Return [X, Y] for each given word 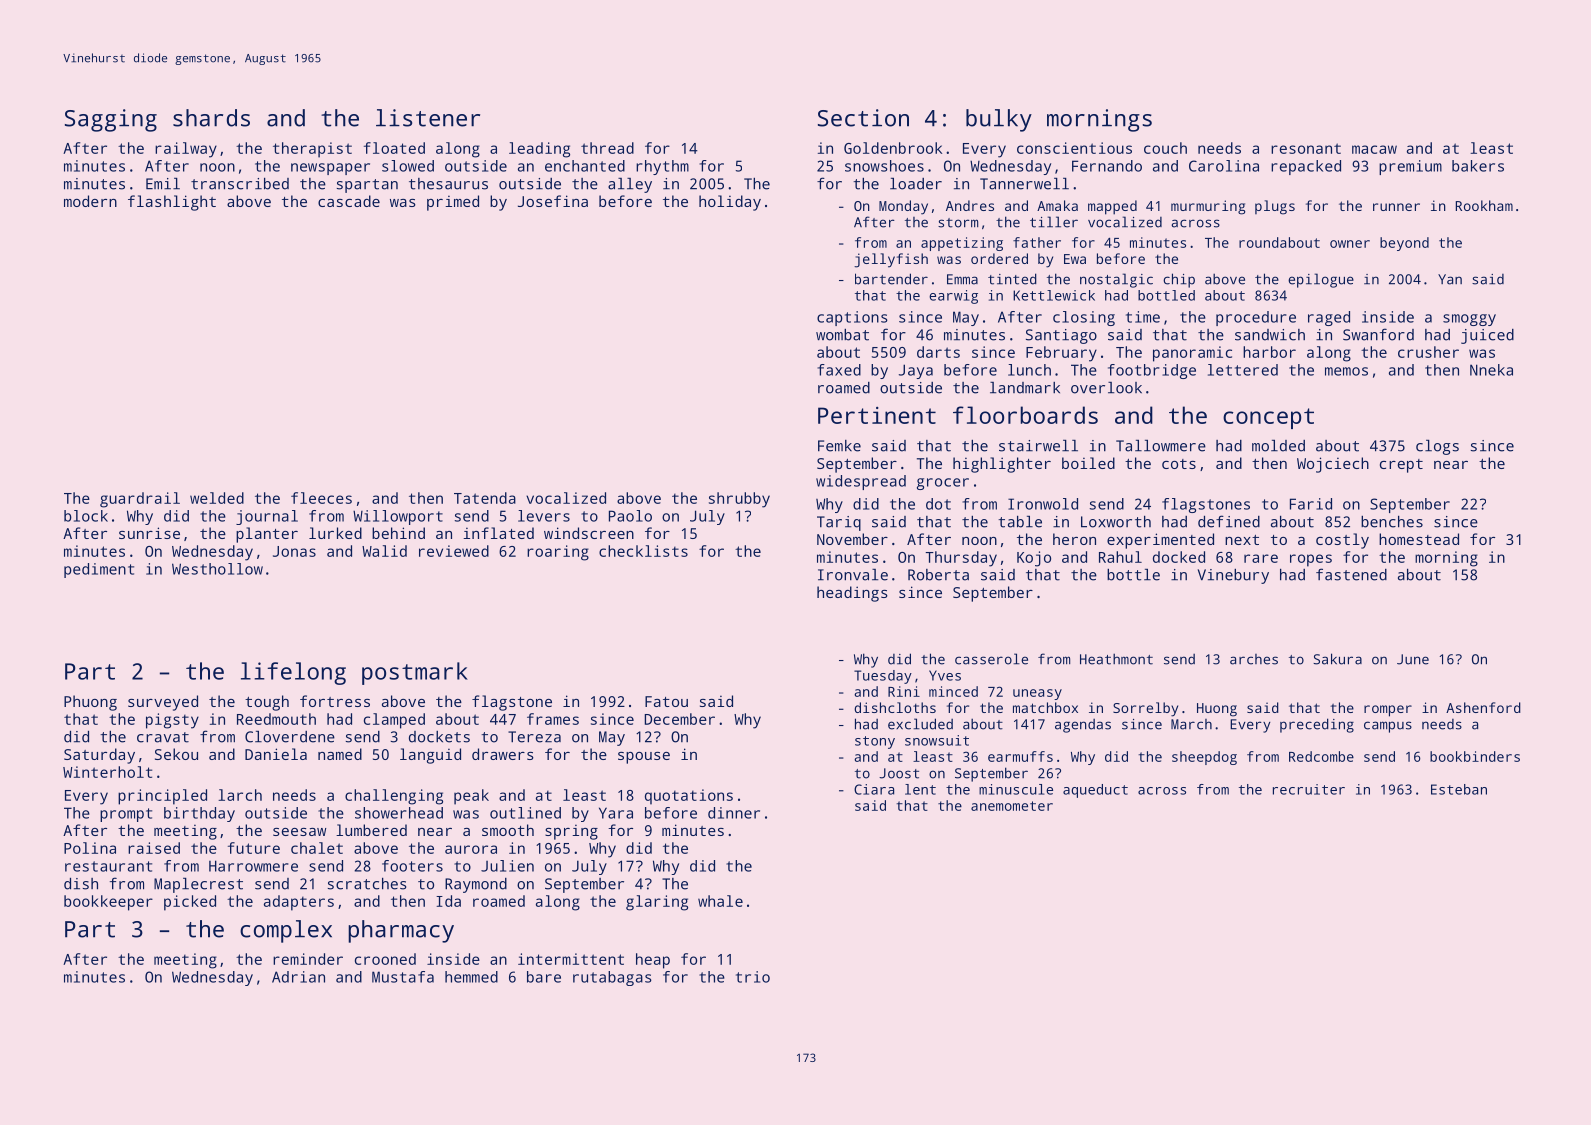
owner [1350, 244]
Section [863, 118]
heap [653, 961]
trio [753, 977]
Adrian [298, 977]
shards [211, 118]
